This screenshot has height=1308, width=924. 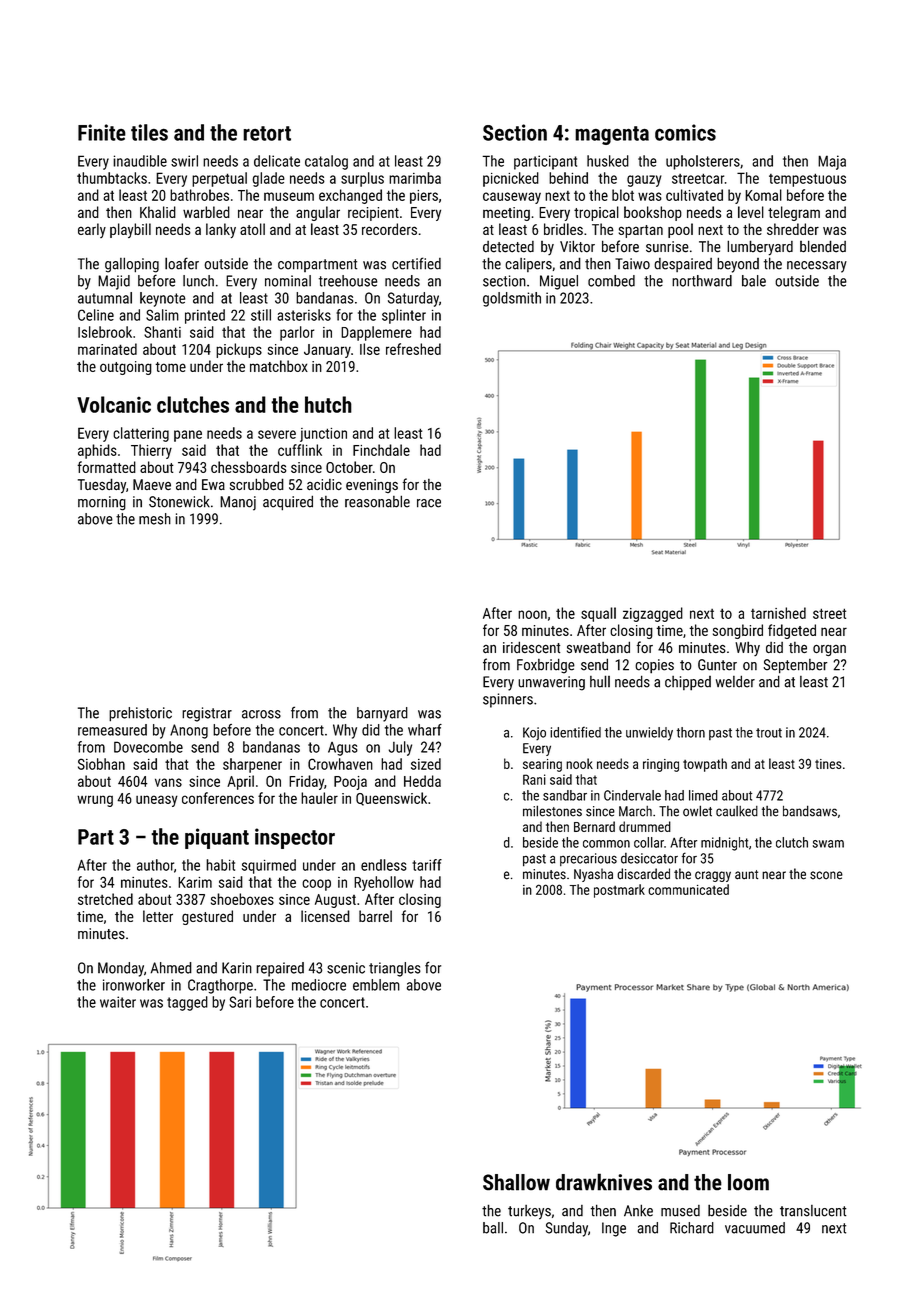 I want to click on translucent, so click(x=813, y=1211).
